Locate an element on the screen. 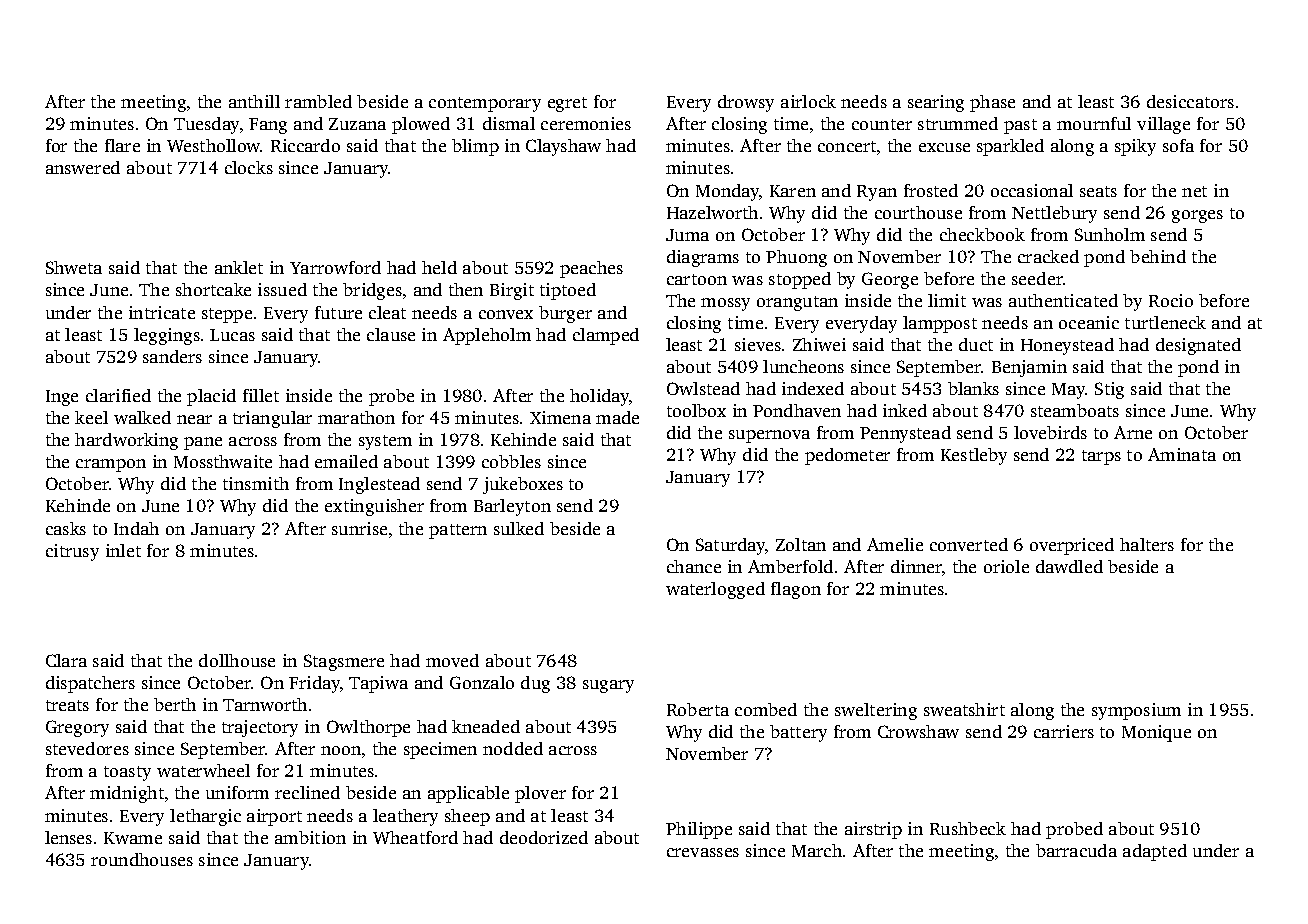  Monique is located at coordinates (1156, 733).
